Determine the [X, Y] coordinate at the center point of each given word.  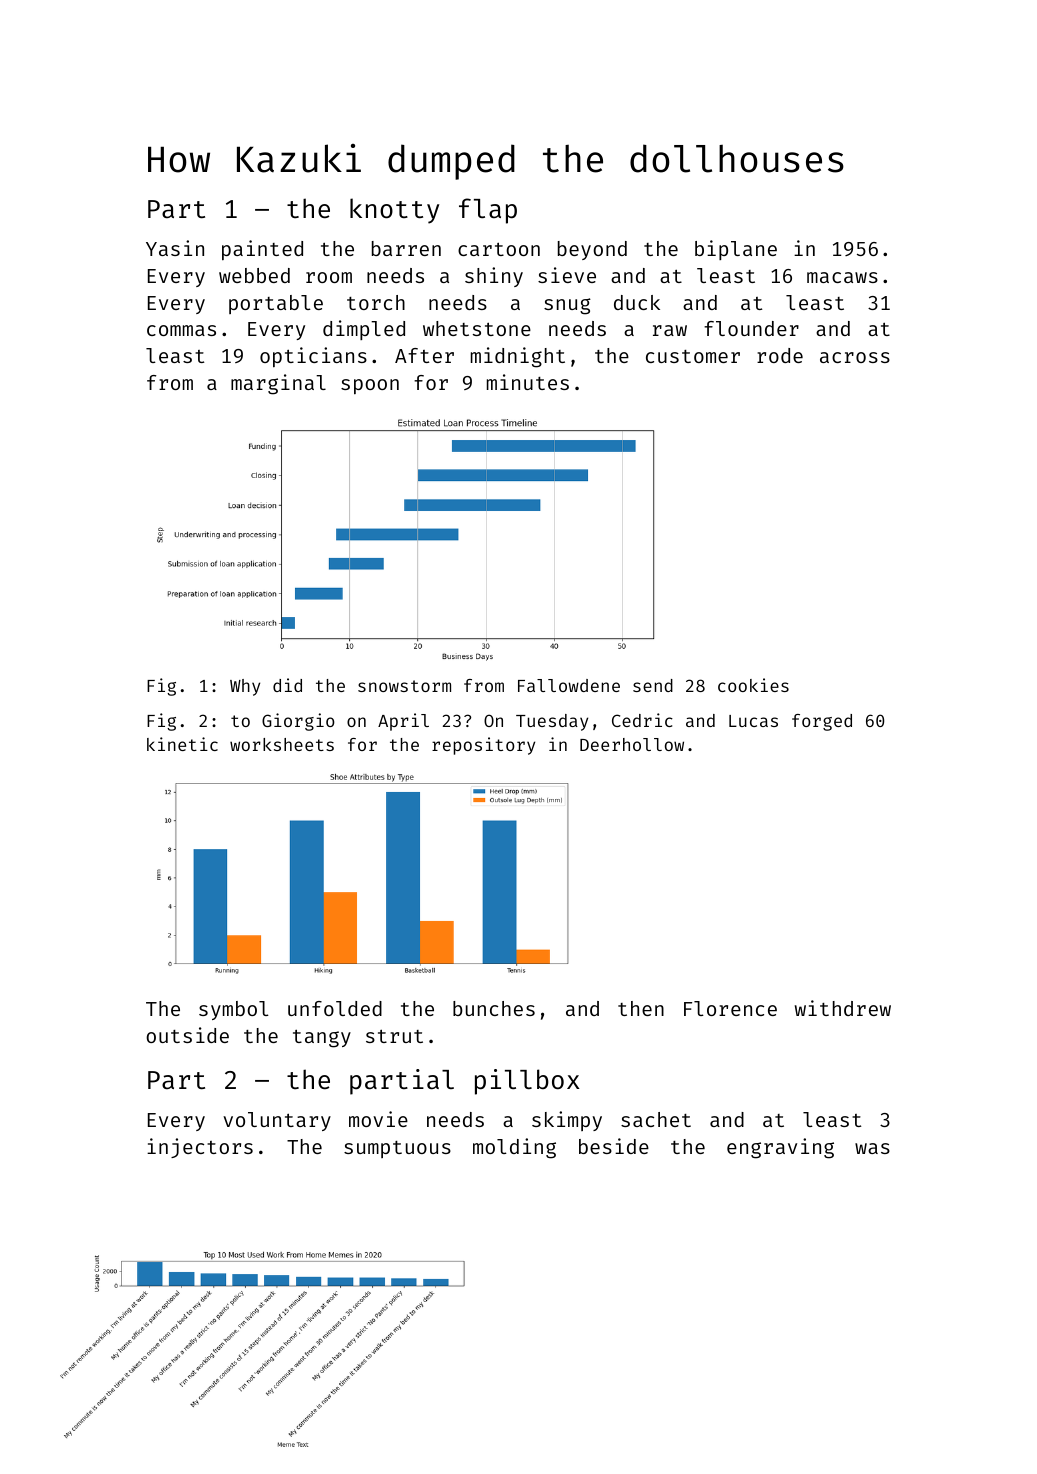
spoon [370, 386]
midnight [518, 357]
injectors [200, 1148]
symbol [234, 1010]
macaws [842, 277]
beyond [592, 250]
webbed [254, 275]
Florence [730, 1008]
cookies [753, 685]
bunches [494, 1008]
